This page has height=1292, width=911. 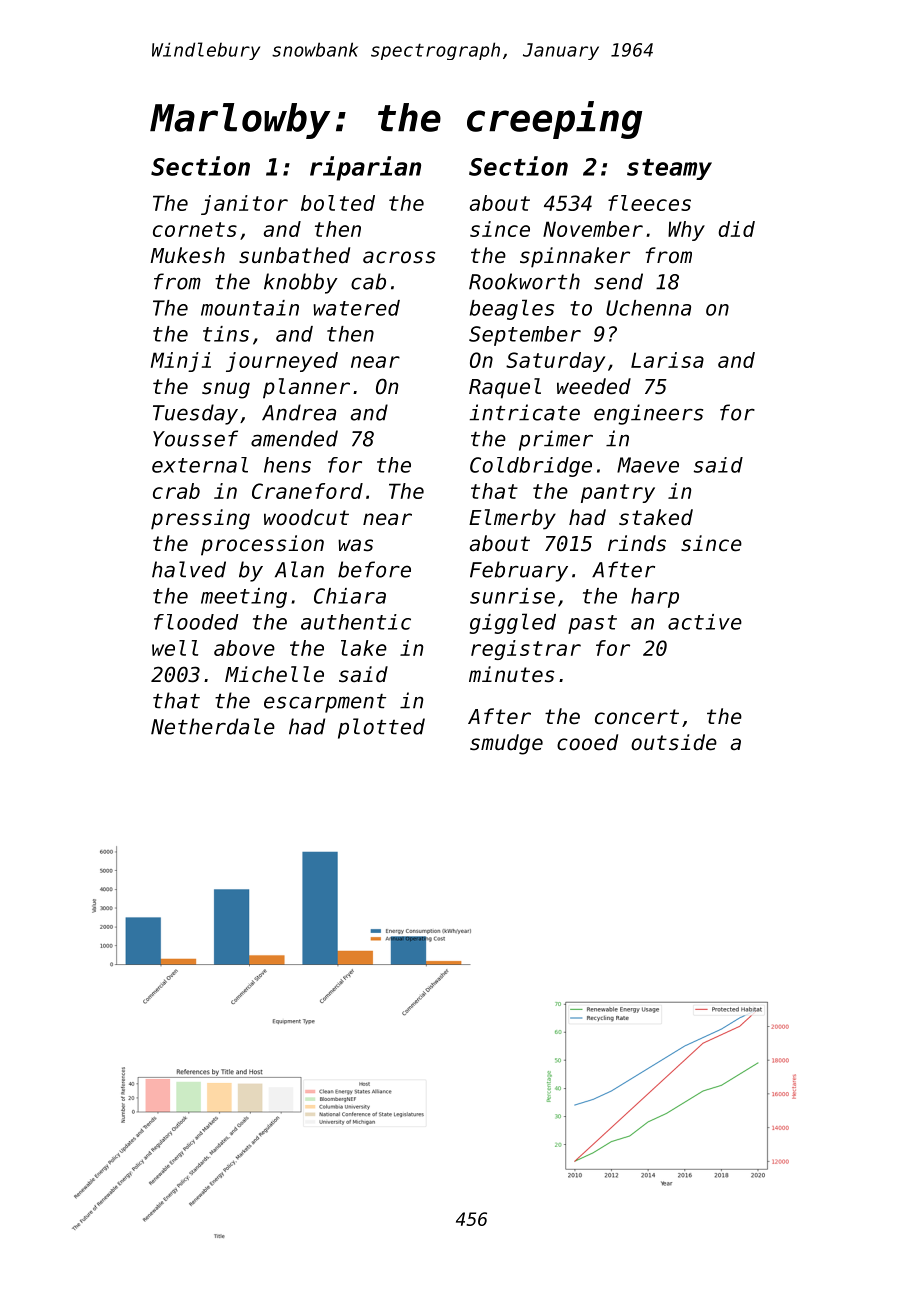 I want to click on cab, so click(x=368, y=281).
